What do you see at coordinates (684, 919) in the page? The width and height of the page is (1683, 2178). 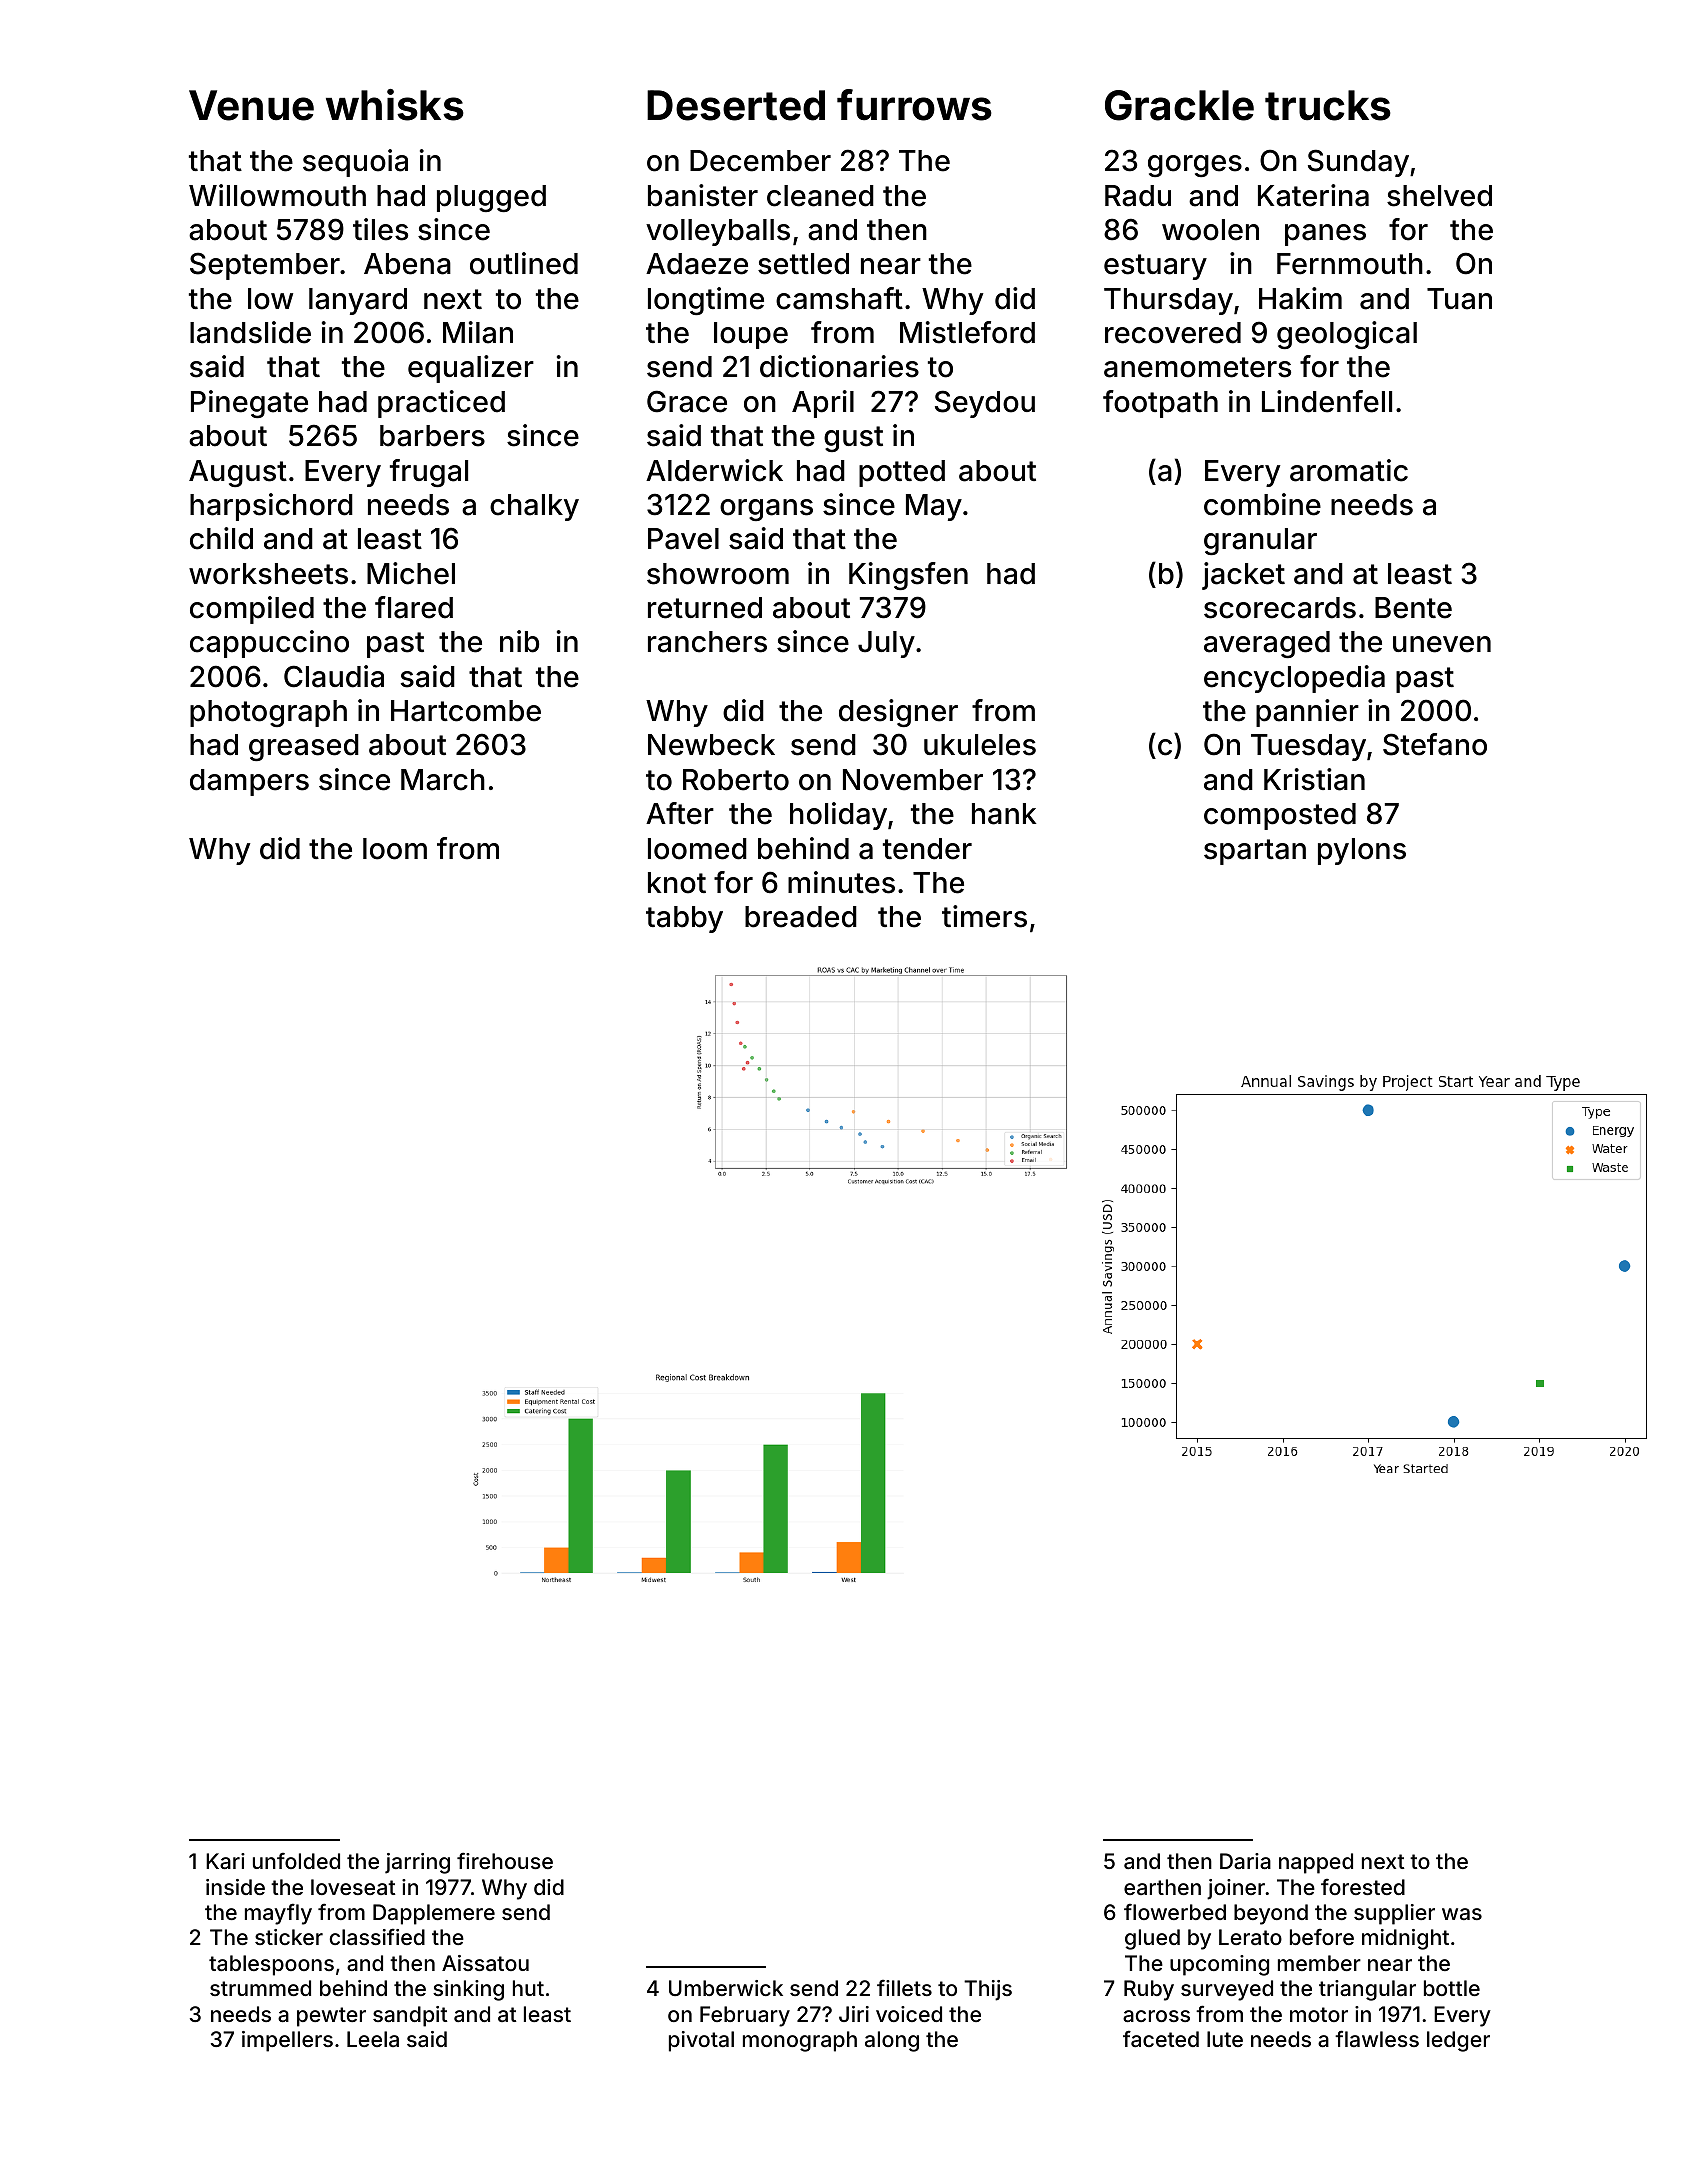 I see `tabby` at bounding box center [684, 919].
